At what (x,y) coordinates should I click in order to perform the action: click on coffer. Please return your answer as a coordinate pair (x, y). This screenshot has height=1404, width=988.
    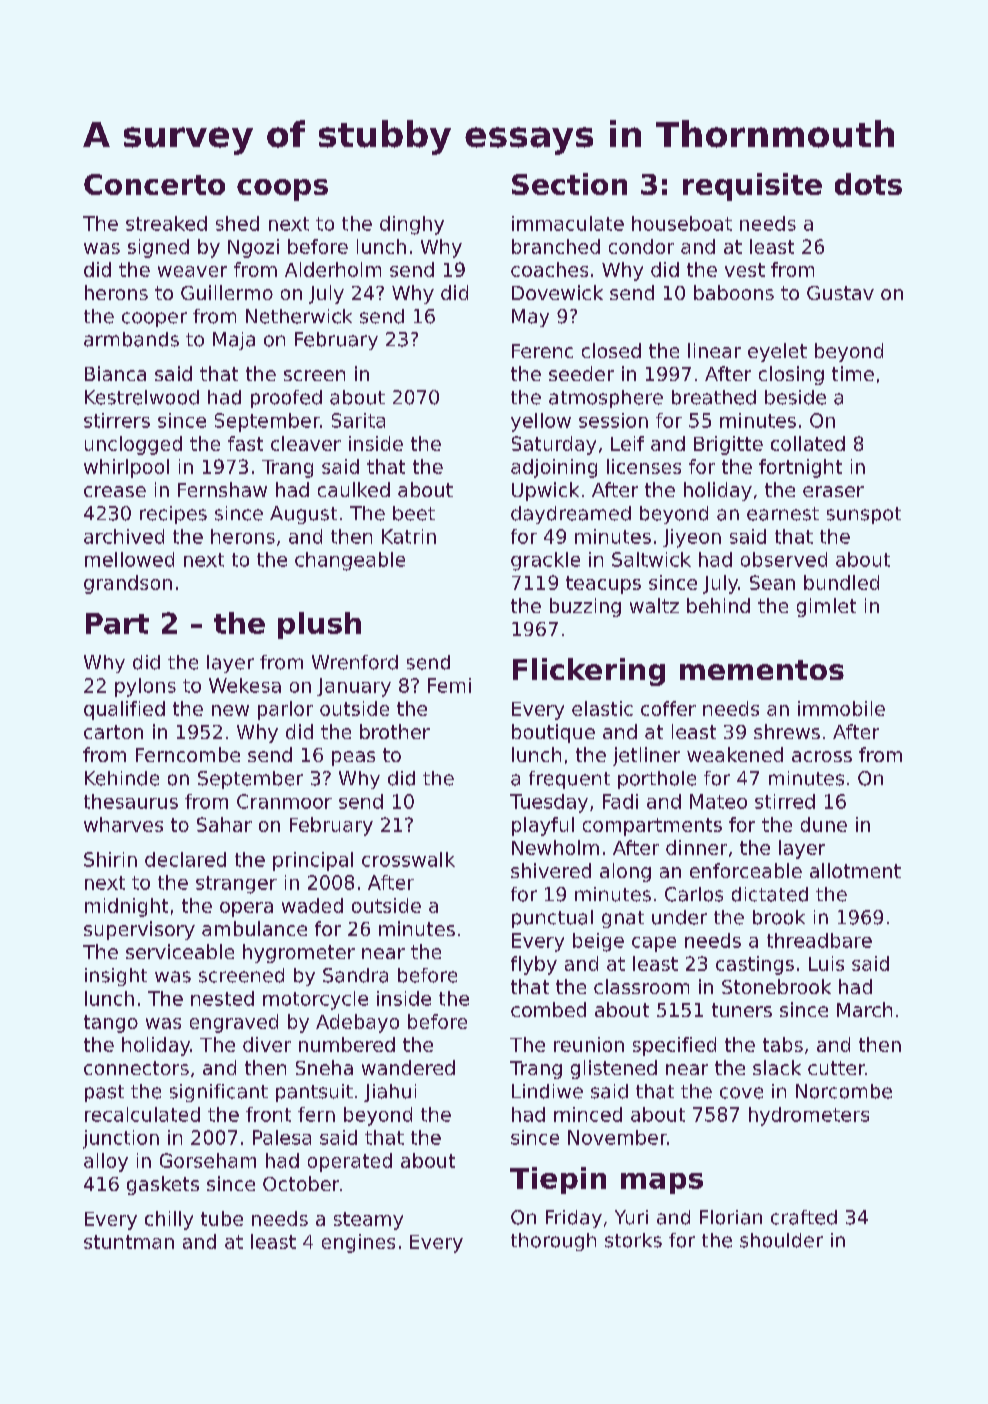
    Looking at the image, I should click on (668, 708).
